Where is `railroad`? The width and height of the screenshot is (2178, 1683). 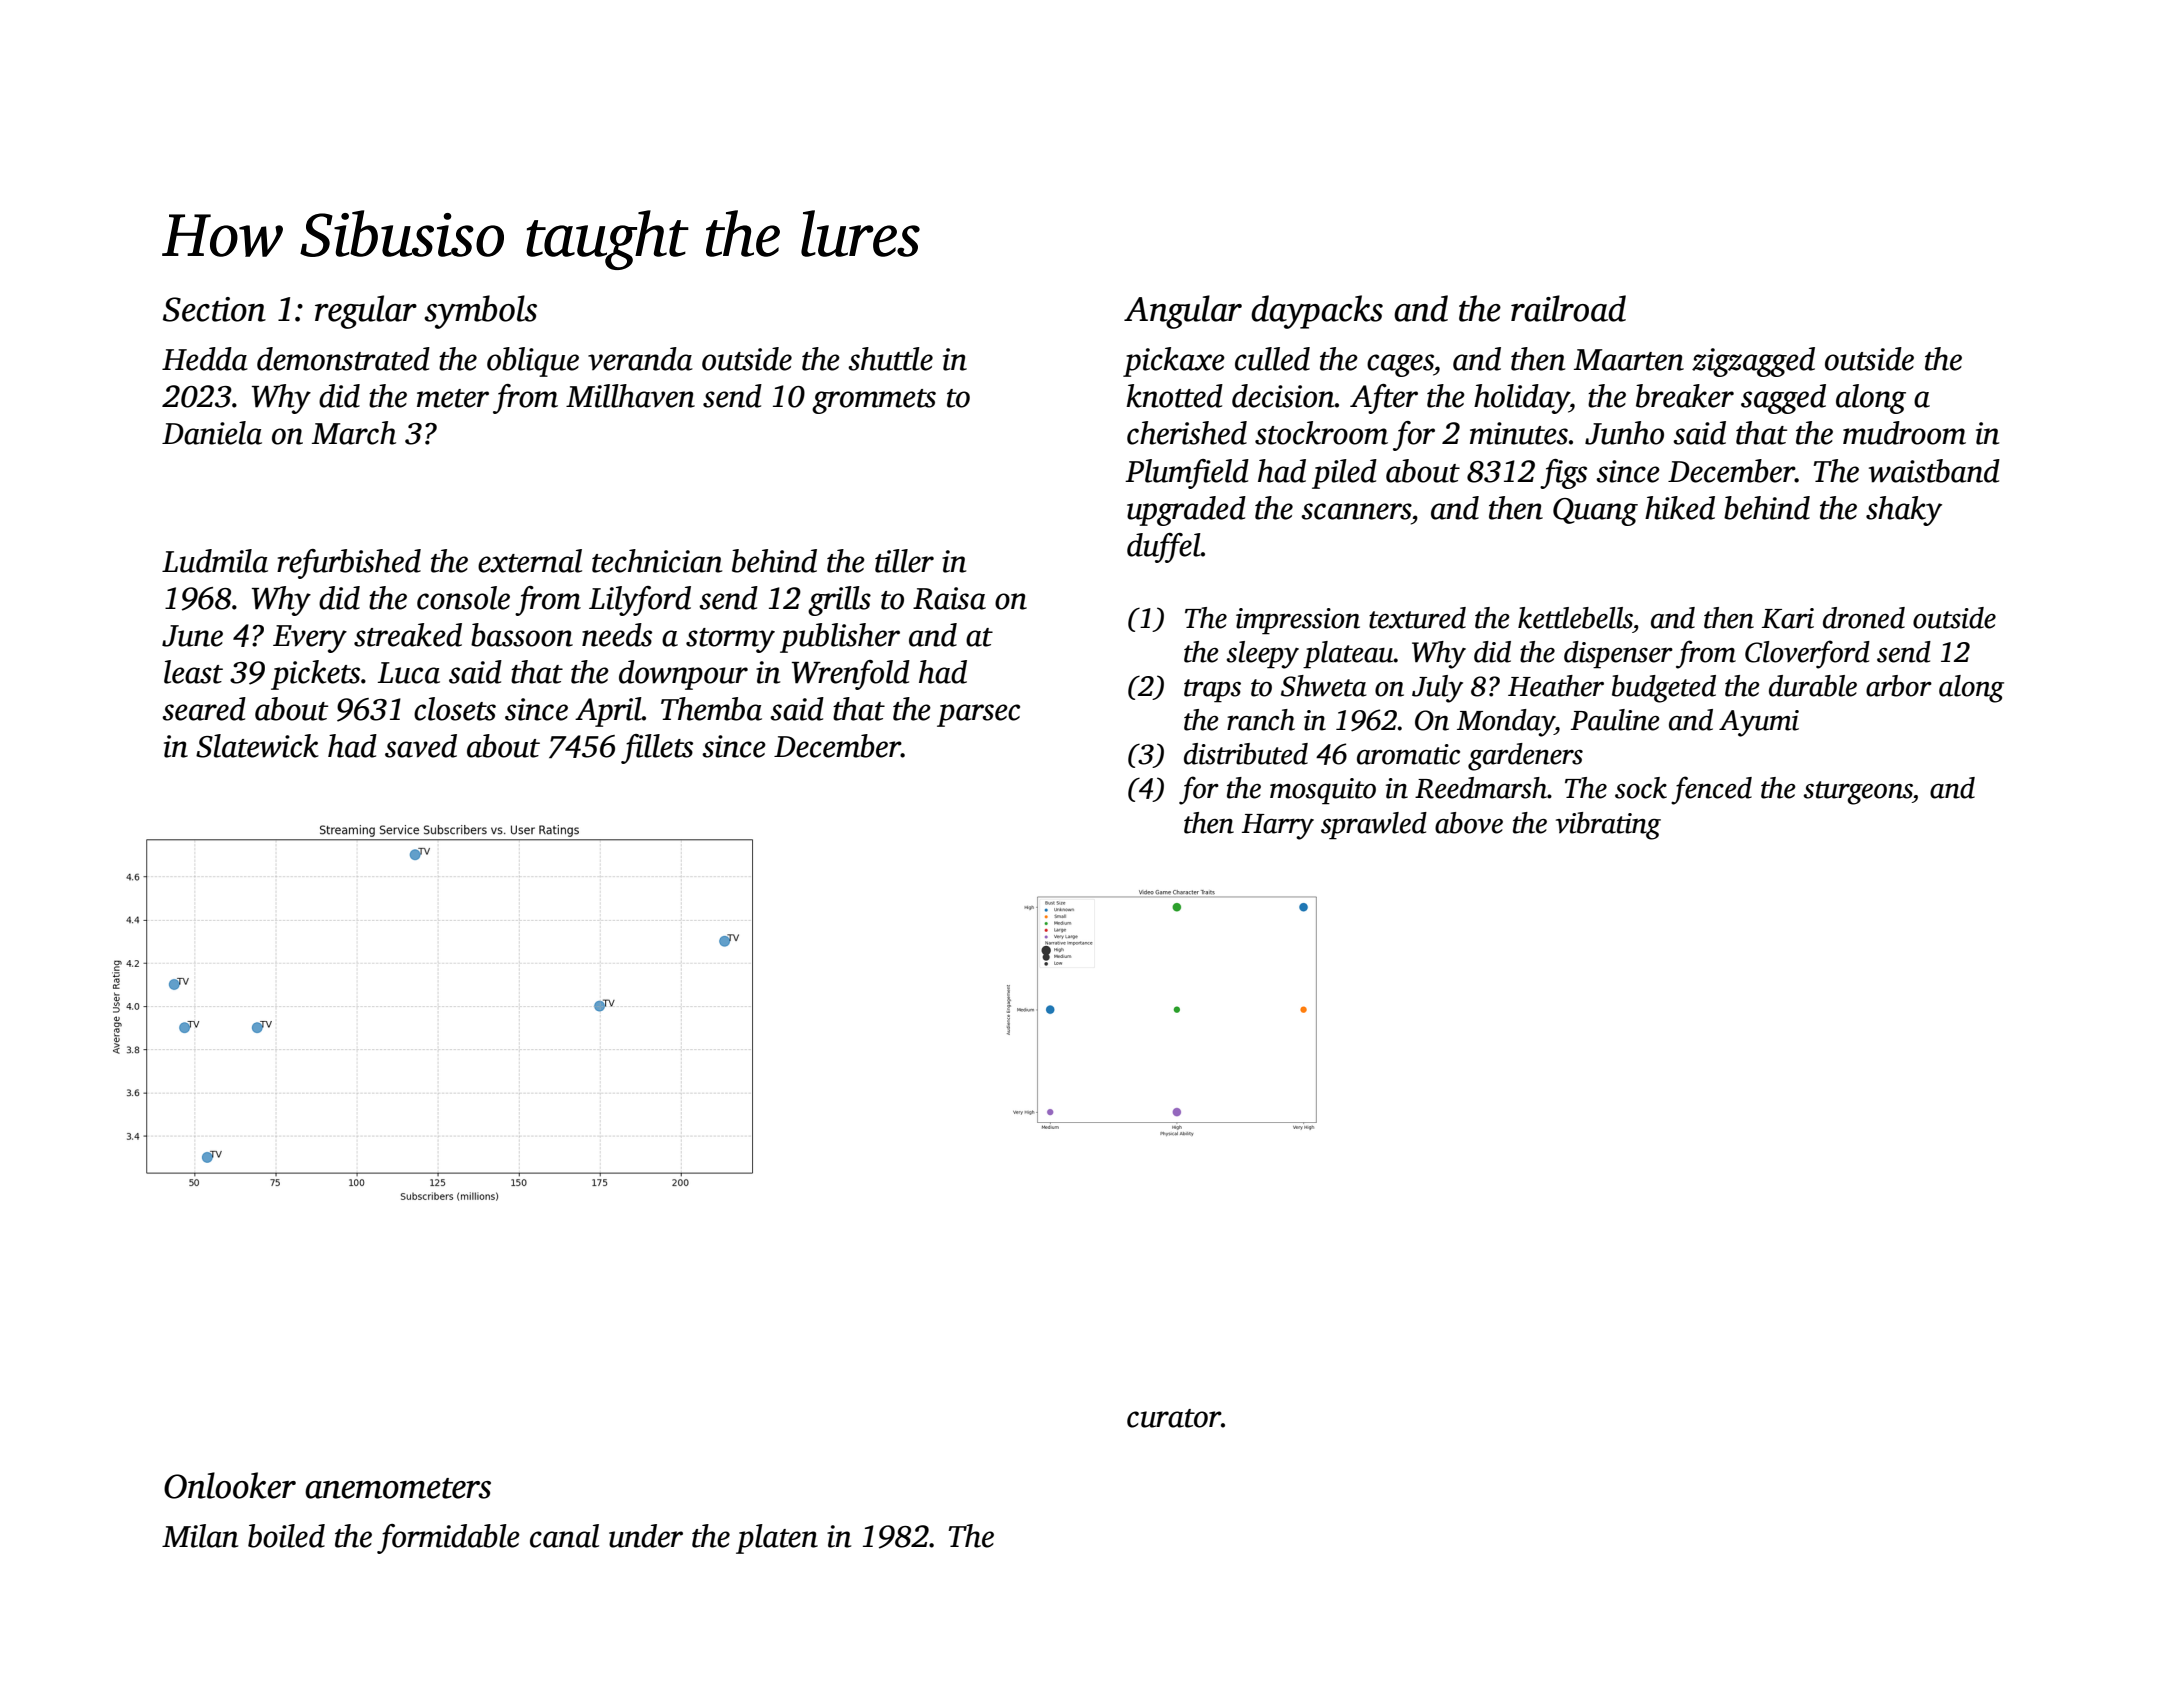
railroad is located at coordinates (1568, 308).
